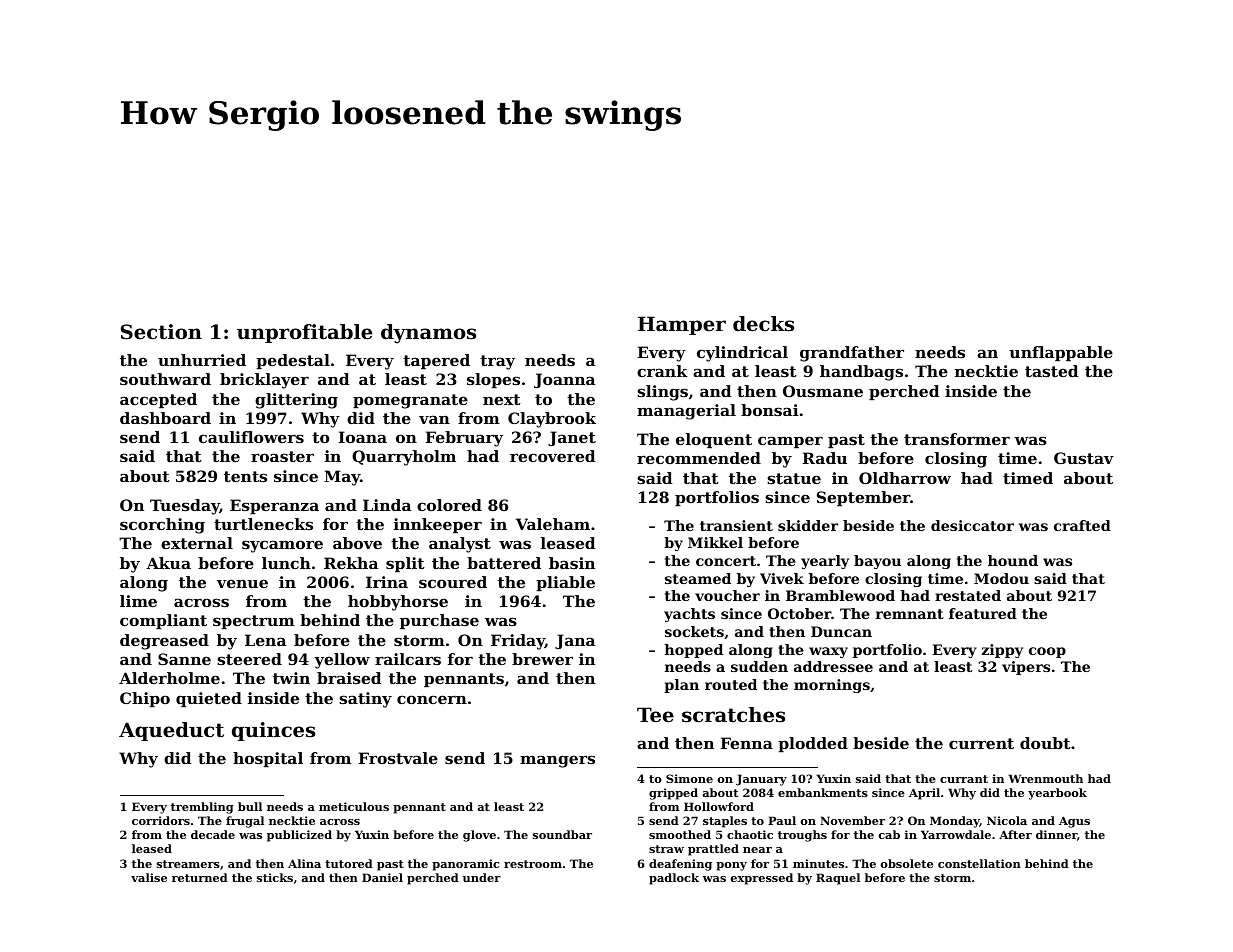 Image resolution: width=1233 pixels, height=952 pixels. What do you see at coordinates (565, 583) in the document?
I see `pliable` at bounding box center [565, 583].
